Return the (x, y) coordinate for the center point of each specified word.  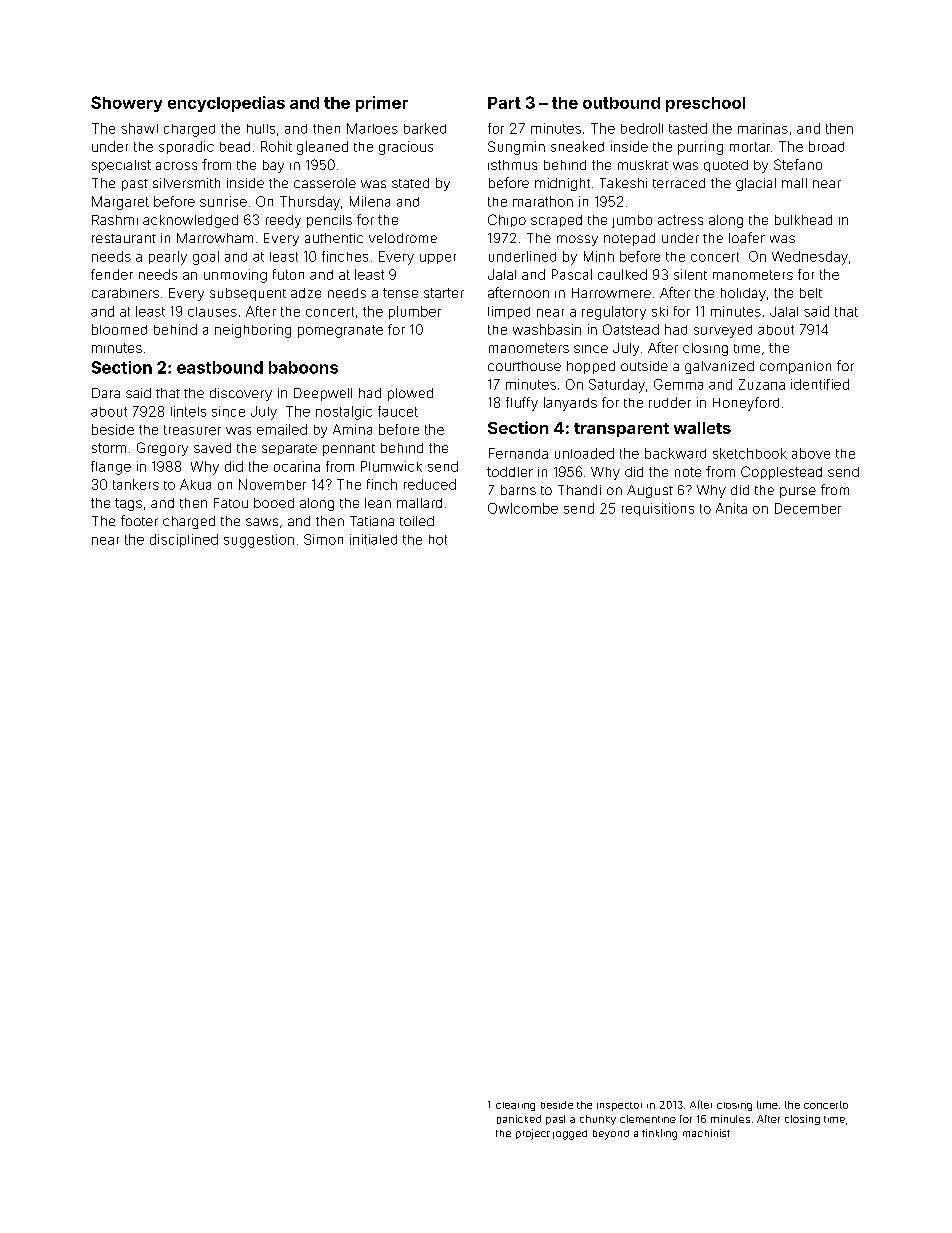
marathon (543, 201)
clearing (515, 1106)
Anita (731, 508)
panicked (519, 1119)
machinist (706, 1133)
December (808, 508)
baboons (303, 367)
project (533, 1134)
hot (438, 540)
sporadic (186, 147)
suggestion (259, 541)
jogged (570, 1135)
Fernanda (518, 453)
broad (826, 146)
